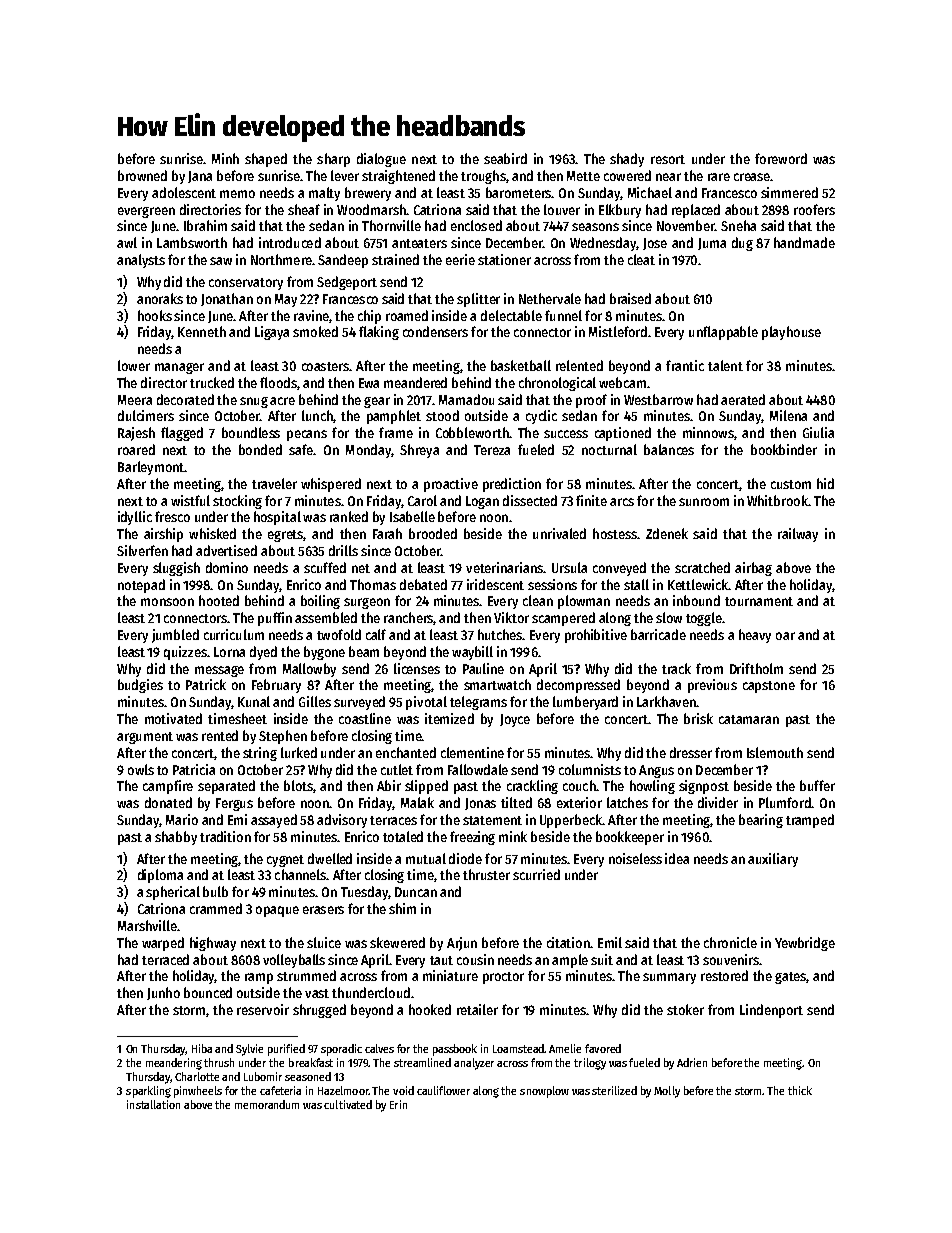  Describe the element at coordinates (381, 160) in the screenshot. I see `dialogue` at that location.
